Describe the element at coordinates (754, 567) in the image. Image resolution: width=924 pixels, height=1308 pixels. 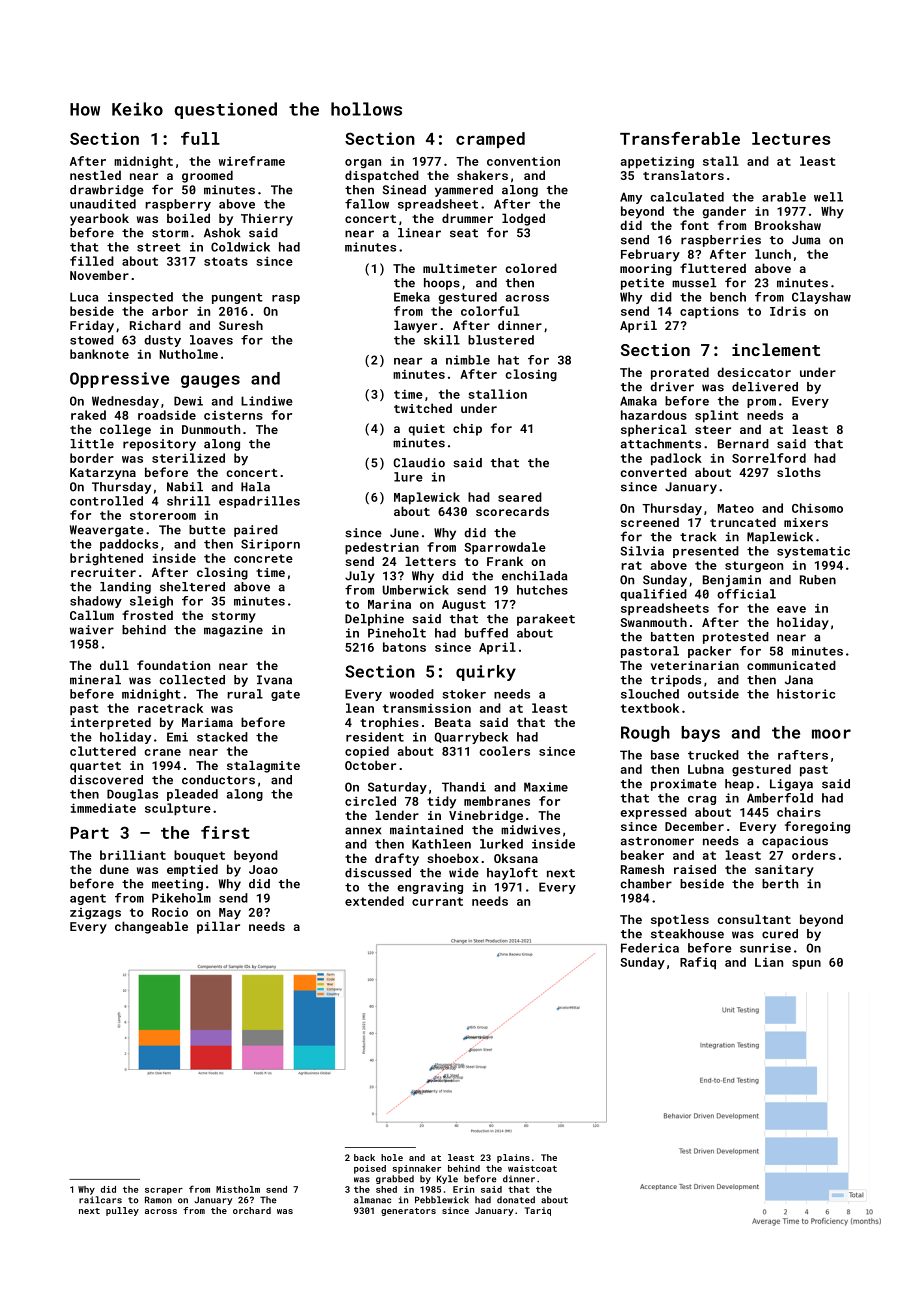
I see `sturgeon` at that location.
